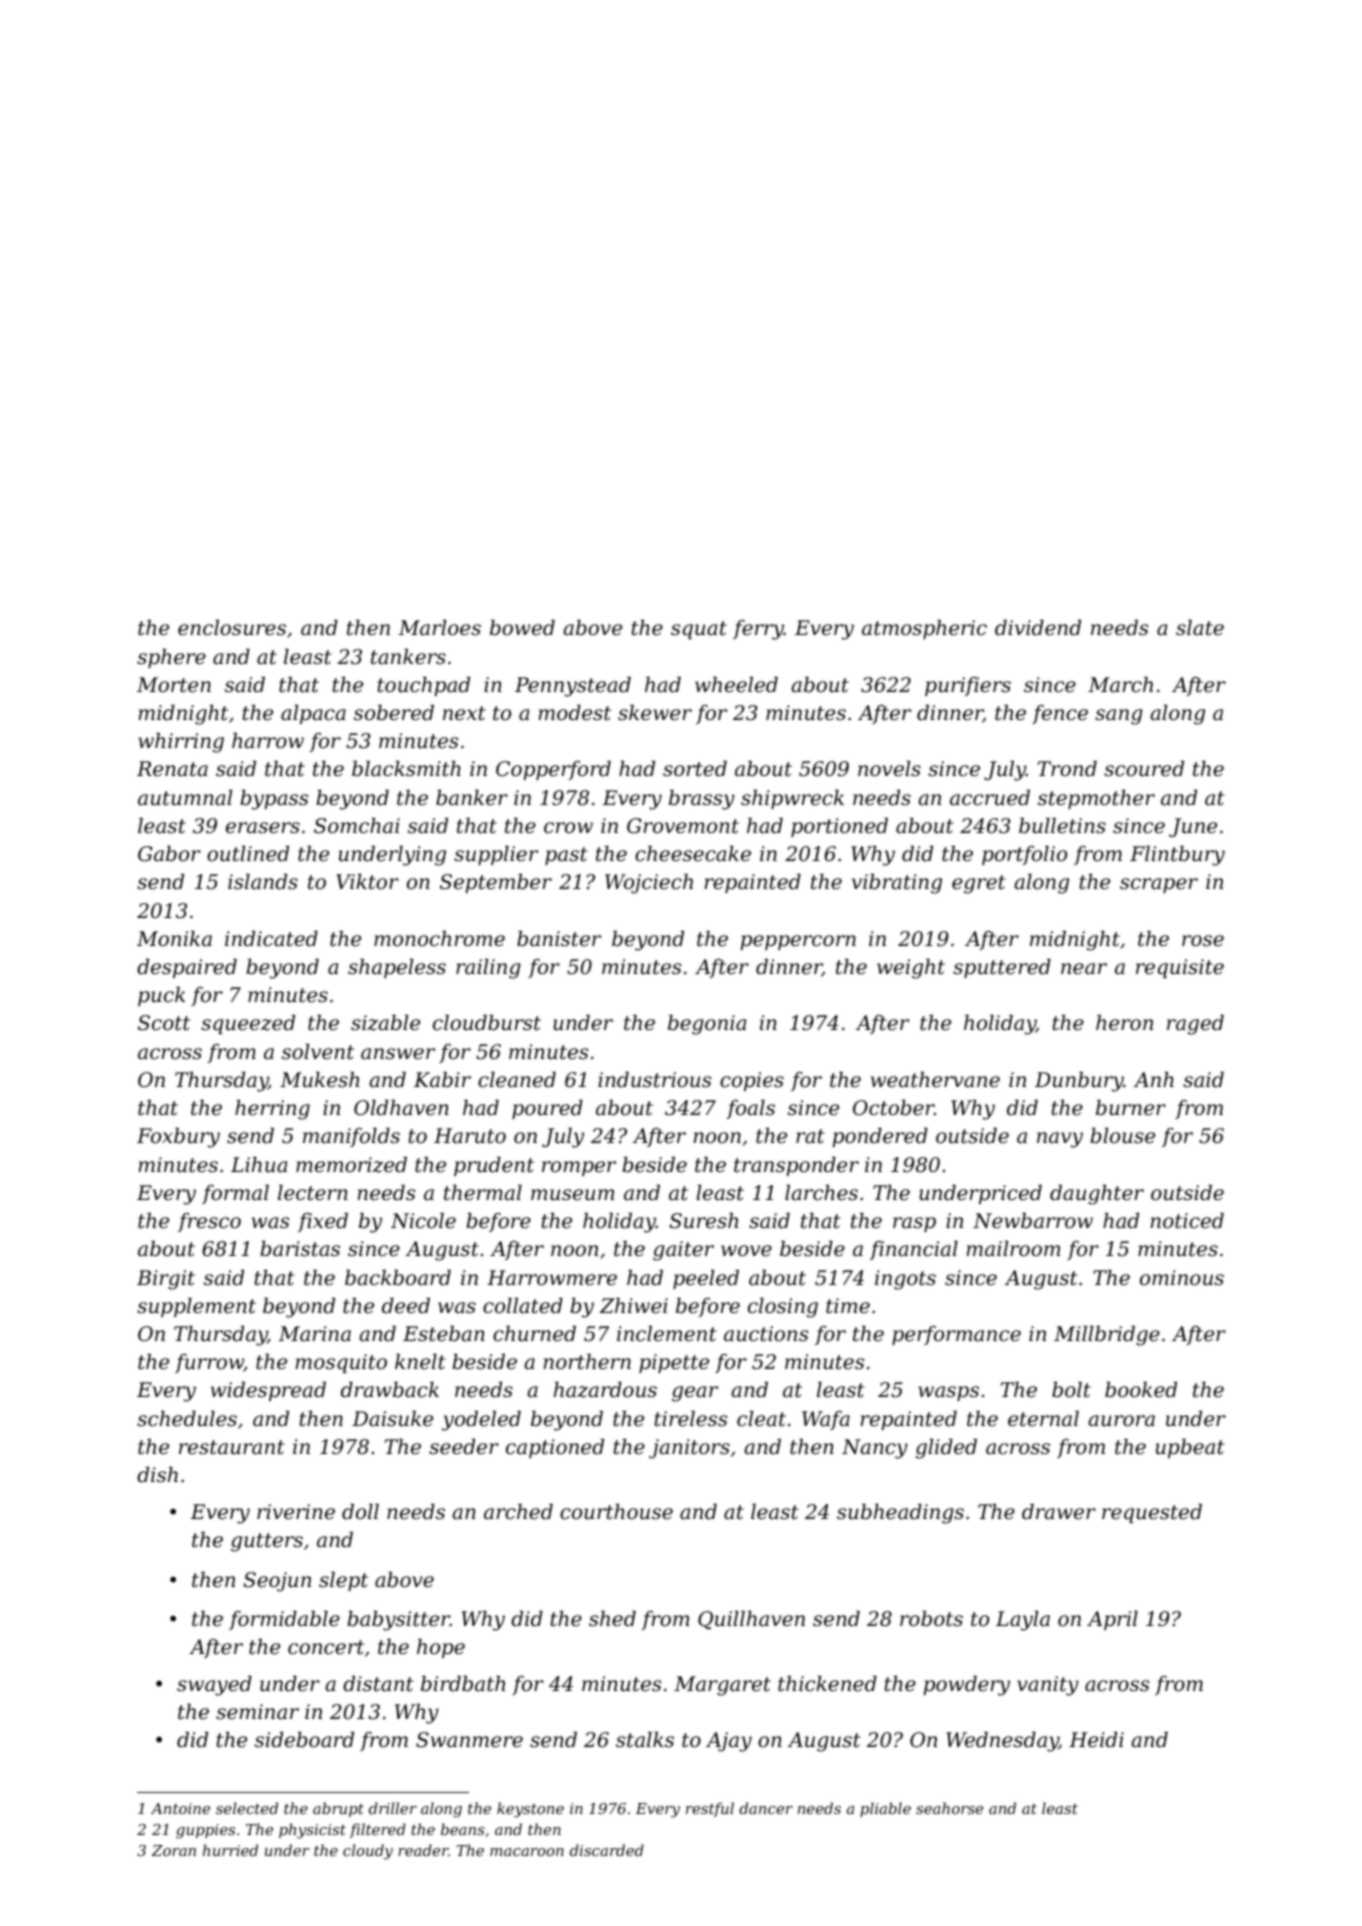  Describe the element at coordinates (1043, 1419) in the document. I see `eternal` at that location.
